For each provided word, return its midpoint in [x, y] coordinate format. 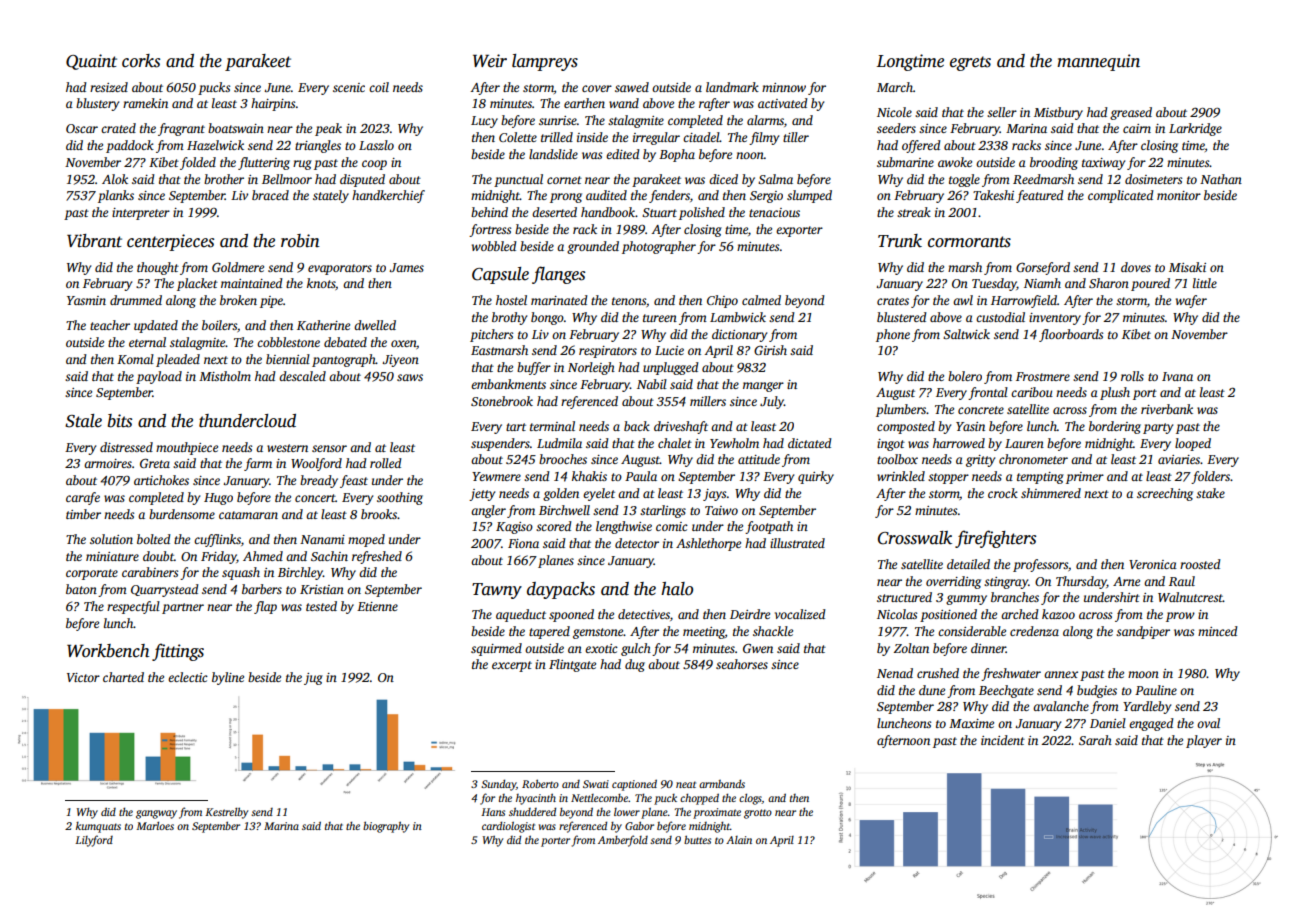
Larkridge [1195, 129]
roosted [1200, 564]
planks [116, 196]
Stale [83, 421]
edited [623, 154]
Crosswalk [915, 538]
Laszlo [376, 145]
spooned [571, 615]
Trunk [900, 241]
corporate [92, 574]
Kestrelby [226, 813]
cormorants [969, 242]
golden [561, 494]
